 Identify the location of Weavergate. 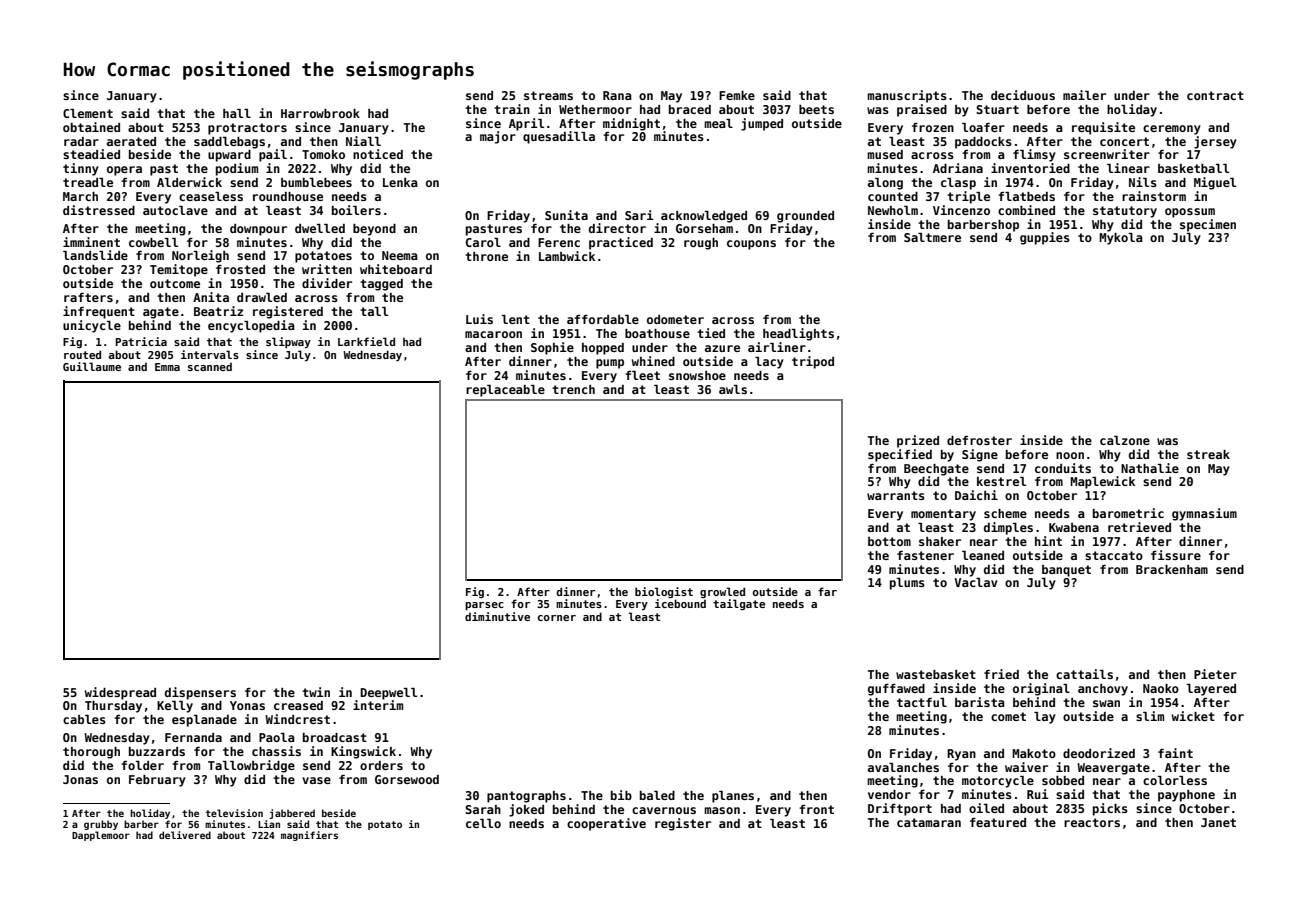
(1113, 769).
